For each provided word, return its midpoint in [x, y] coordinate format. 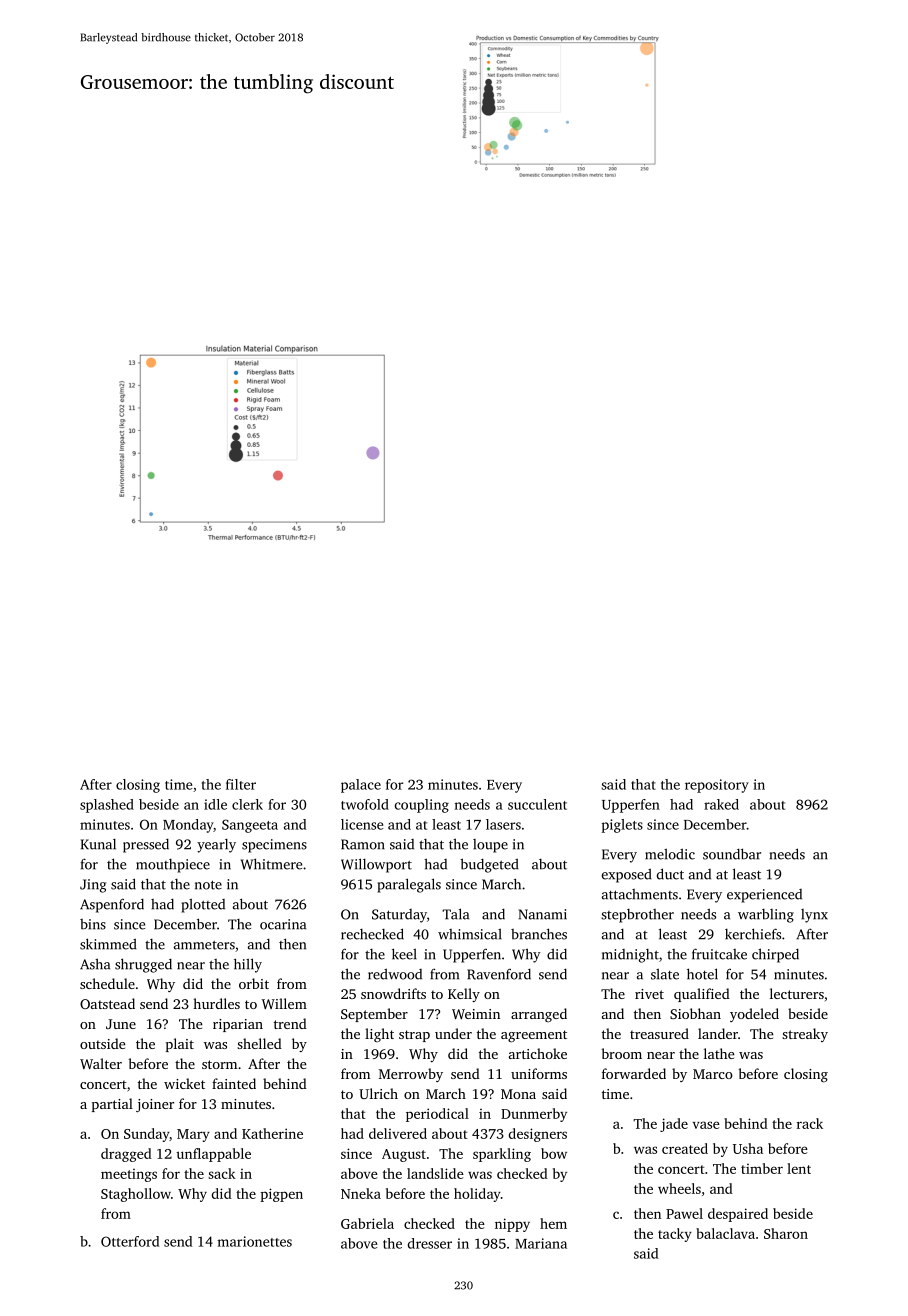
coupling [422, 806]
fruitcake [719, 954]
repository [717, 786]
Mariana [541, 1243]
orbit [254, 983]
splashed [107, 806]
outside [102, 1043]
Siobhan [695, 1013]
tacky [675, 1235]
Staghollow [136, 1195]
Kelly [464, 995]
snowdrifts [393, 993]
